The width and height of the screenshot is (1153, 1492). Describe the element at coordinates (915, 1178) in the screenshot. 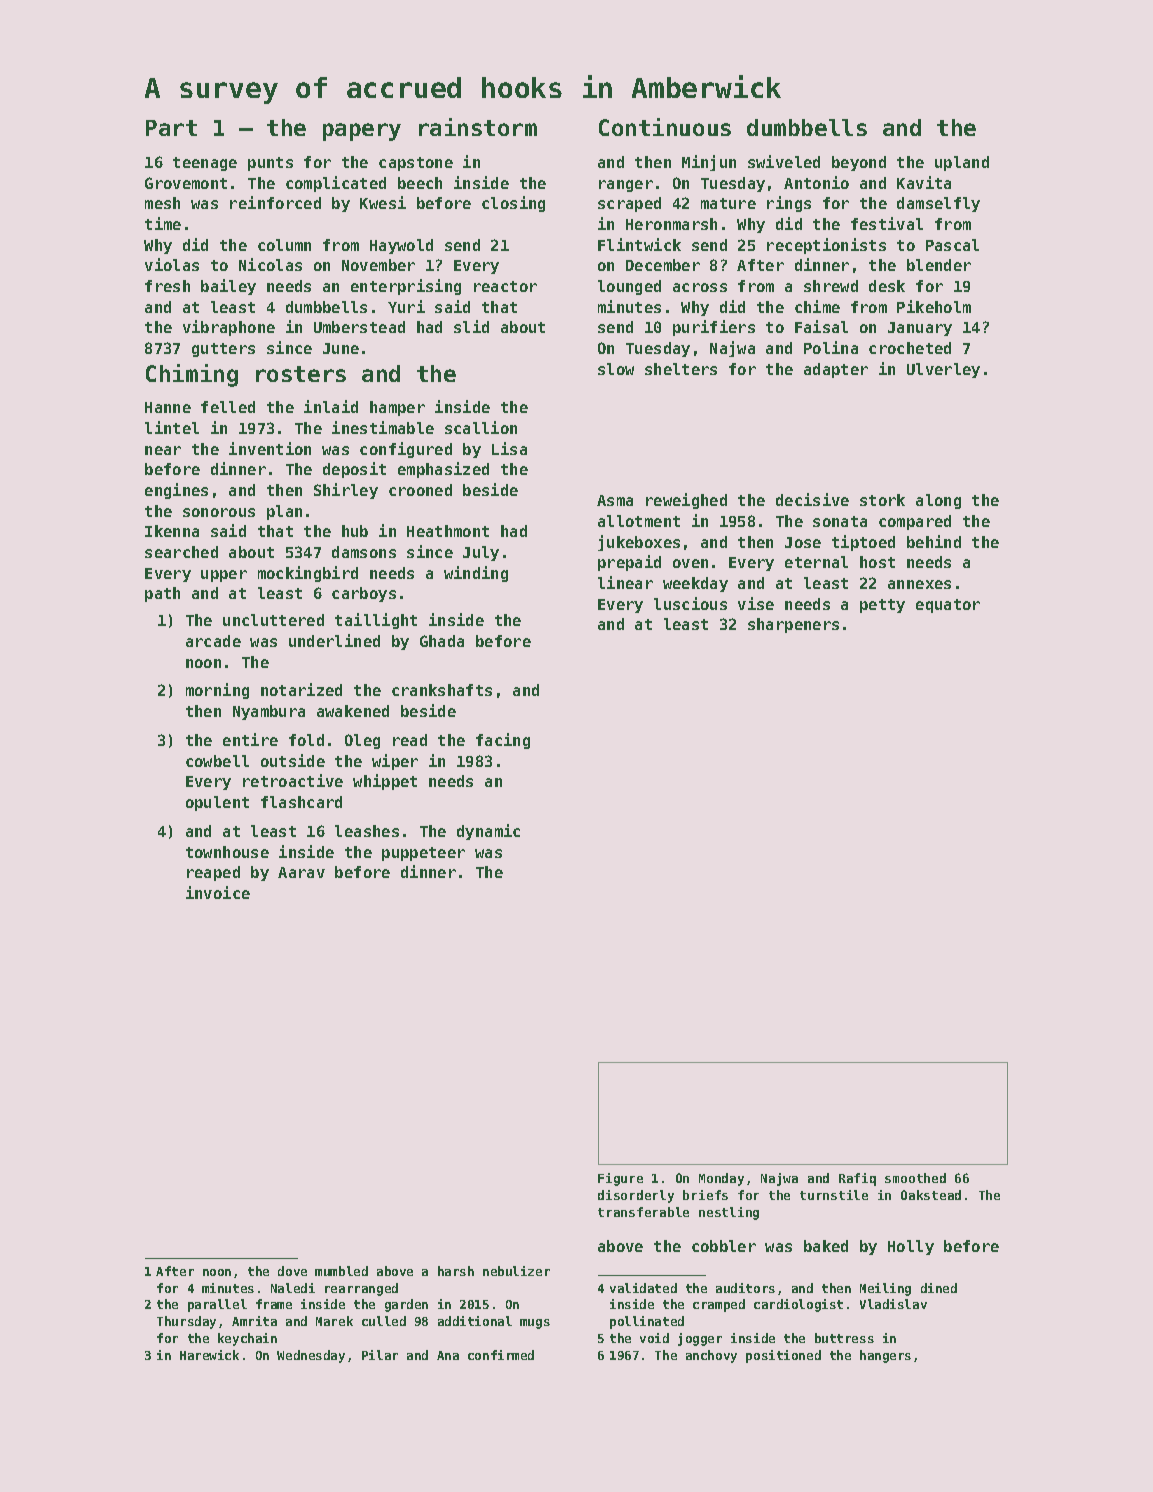

I see `smoothed` at that location.
